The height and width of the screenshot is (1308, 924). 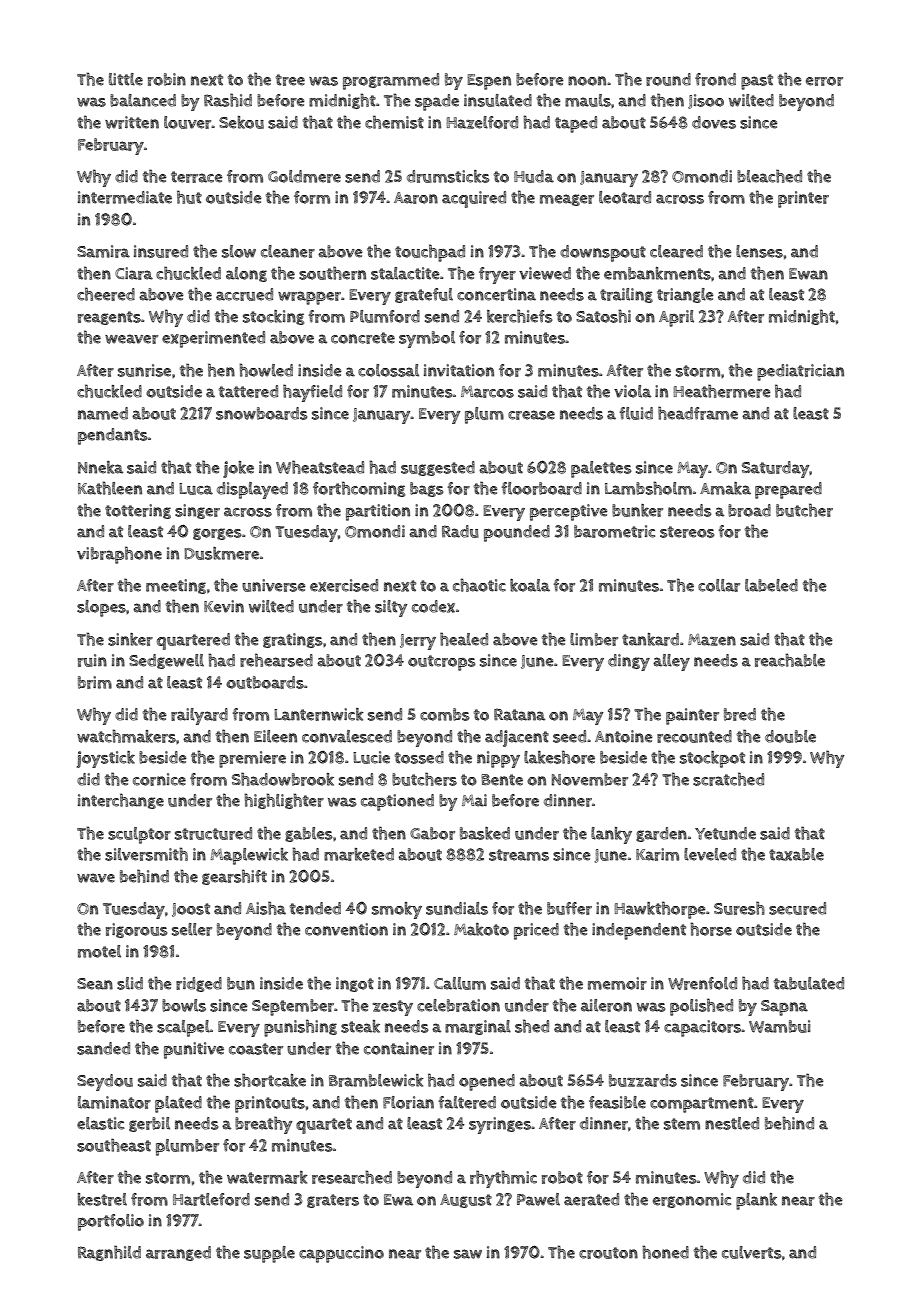 What do you see at coordinates (432, 833) in the screenshot?
I see `Gabor` at bounding box center [432, 833].
